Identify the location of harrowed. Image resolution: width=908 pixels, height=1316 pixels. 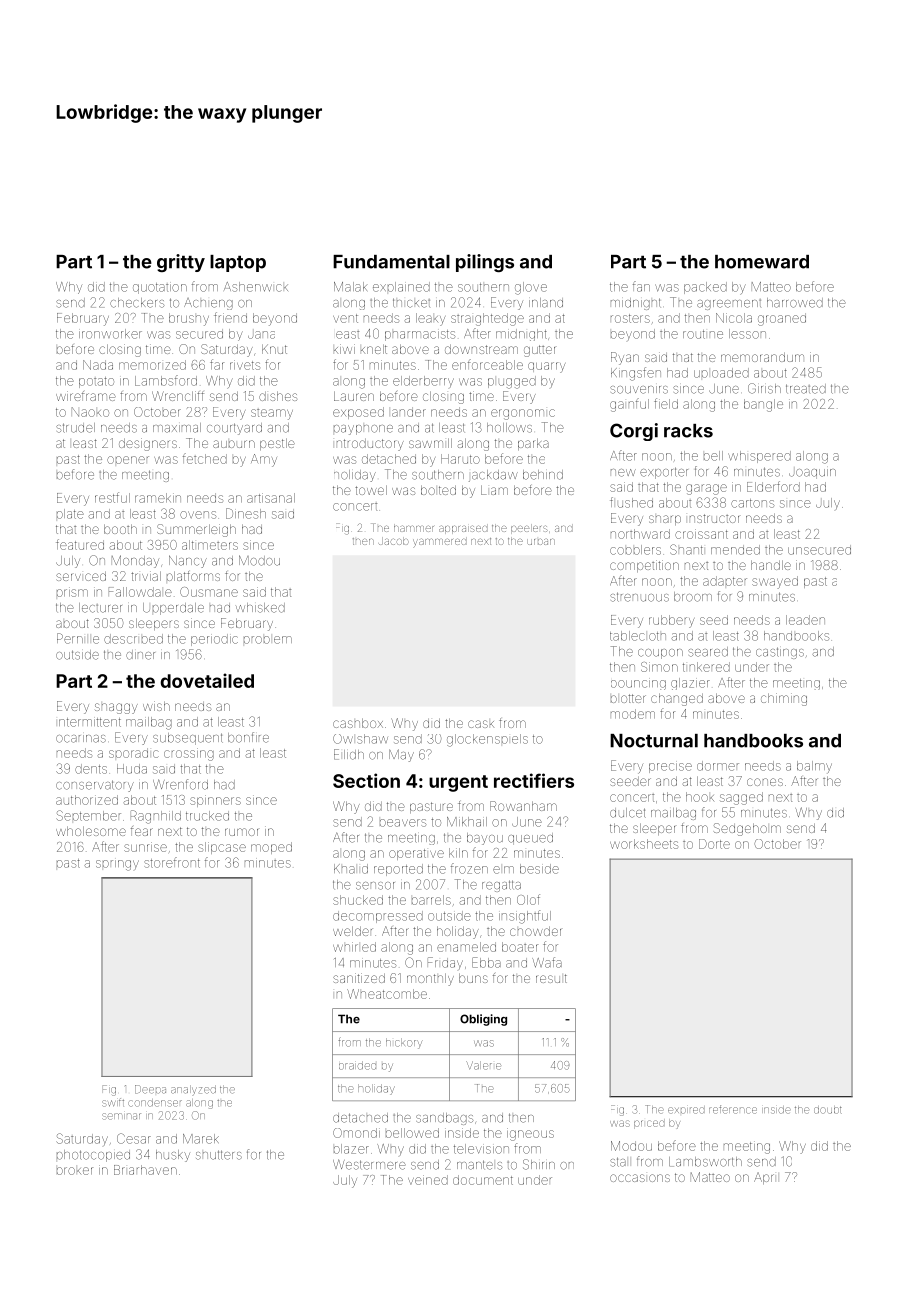
(795, 303).
